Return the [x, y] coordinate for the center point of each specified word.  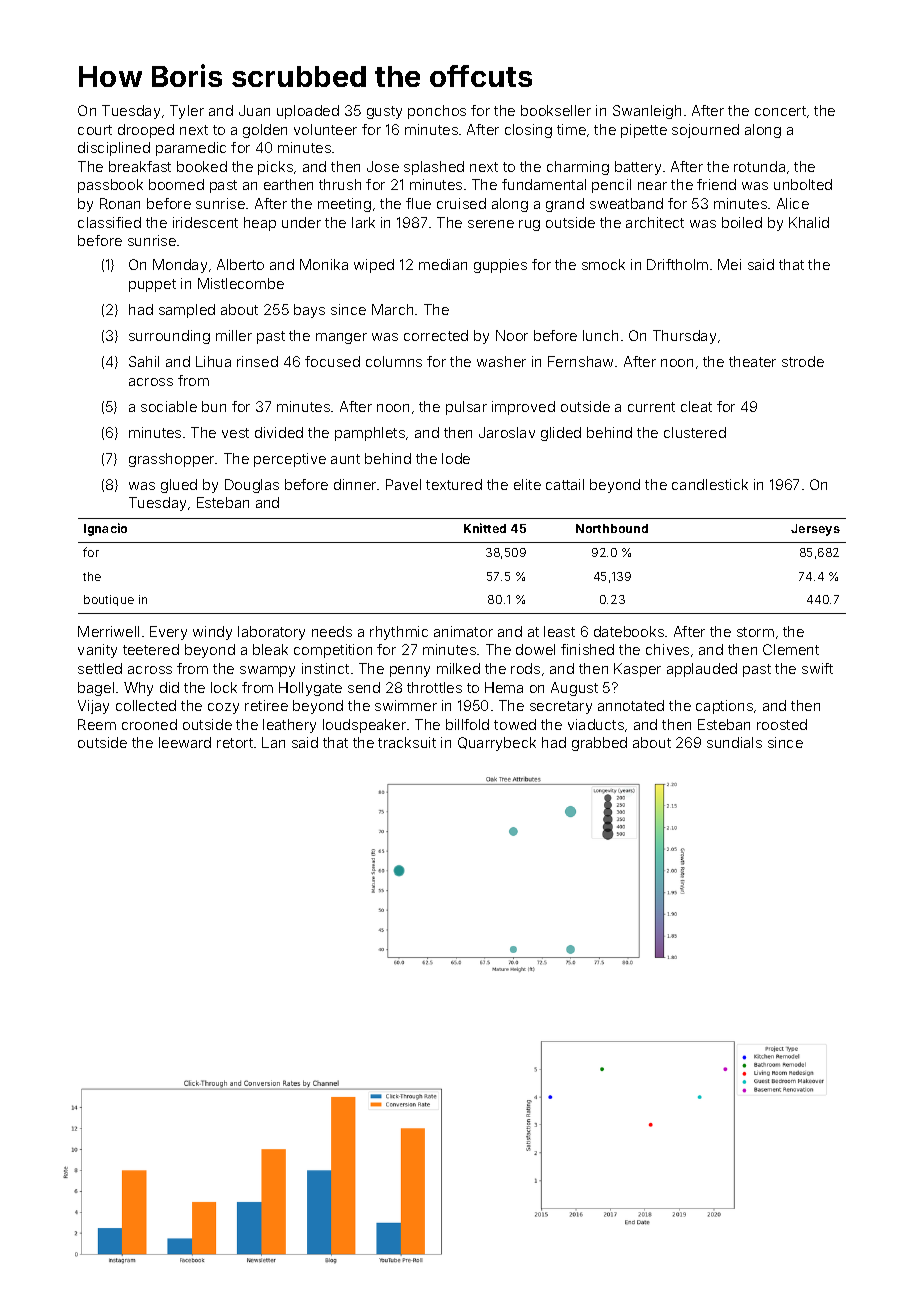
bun [214, 406]
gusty [384, 112]
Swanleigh [647, 112]
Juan [254, 110]
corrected [436, 335]
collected [146, 705]
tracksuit [407, 742]
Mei [729, 264]
